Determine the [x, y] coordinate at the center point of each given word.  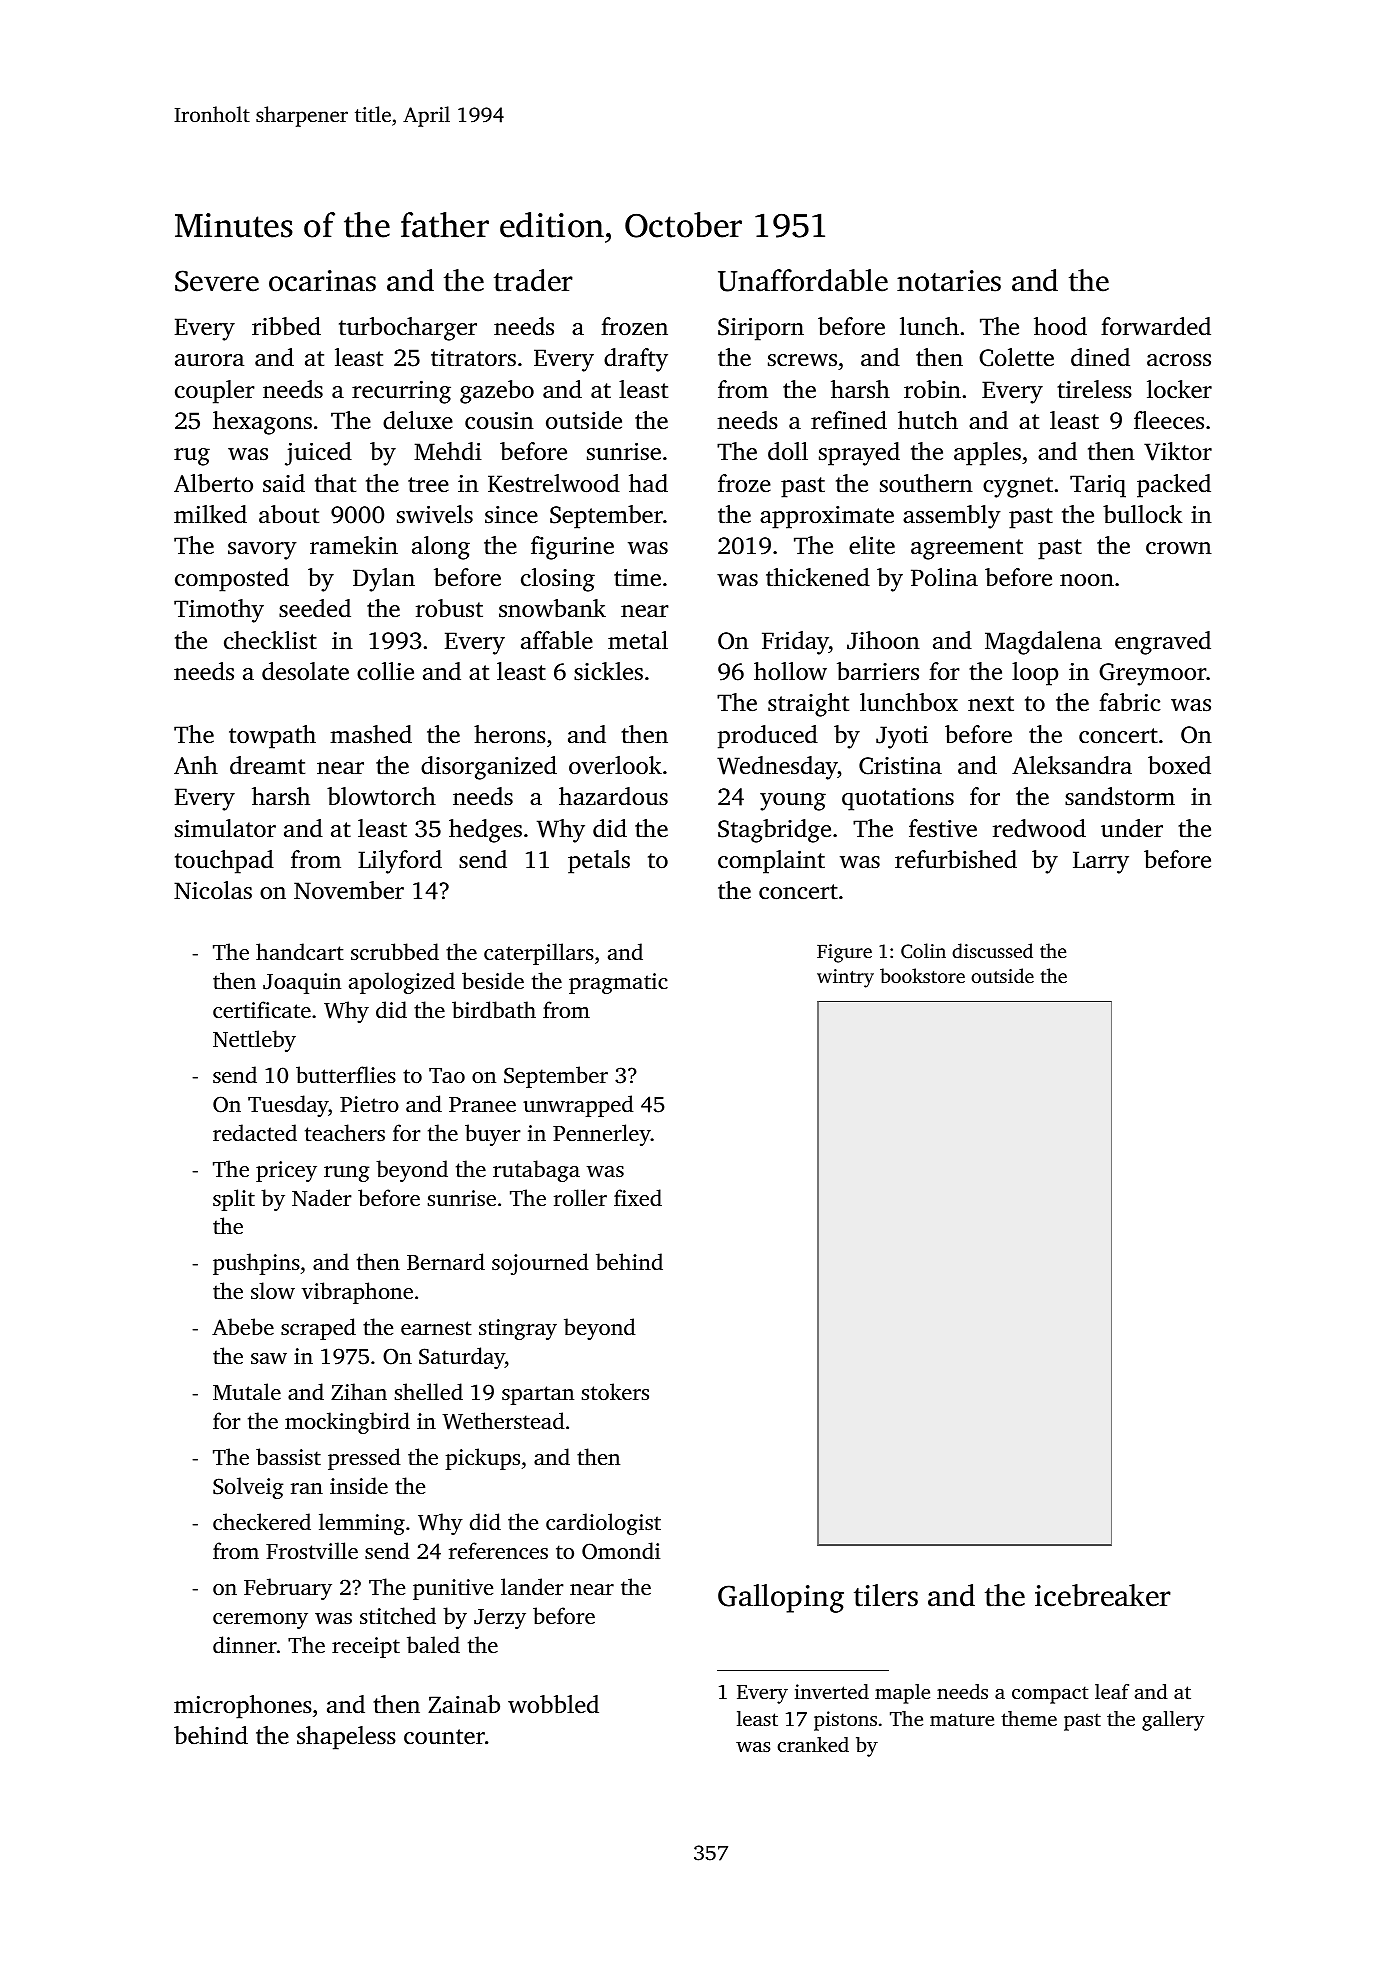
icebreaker [1103, 1595]
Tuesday [288, 1106]
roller [580, 1197]
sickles [608, 671]
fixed [638, 1197]
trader [533, 280]
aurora [209, 360]
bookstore [922, 975]
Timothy [219, 611]
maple [902, 1694]
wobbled [553, 1704]
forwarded [1156, 326]
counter [444, 1737]
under [1132, 828]
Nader [322, 1197]
